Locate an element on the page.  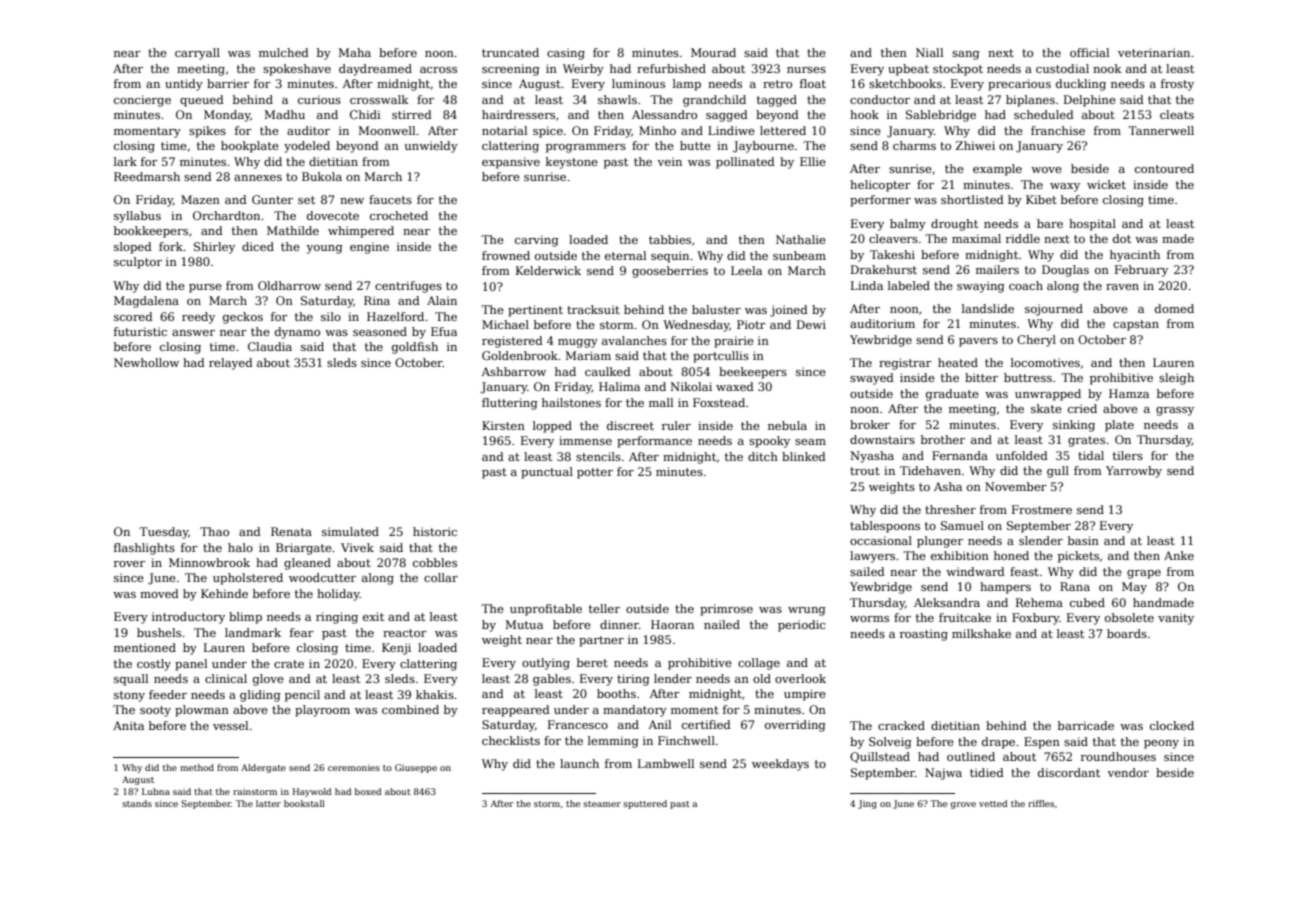
registrar is located at coordinates (905, 364).
